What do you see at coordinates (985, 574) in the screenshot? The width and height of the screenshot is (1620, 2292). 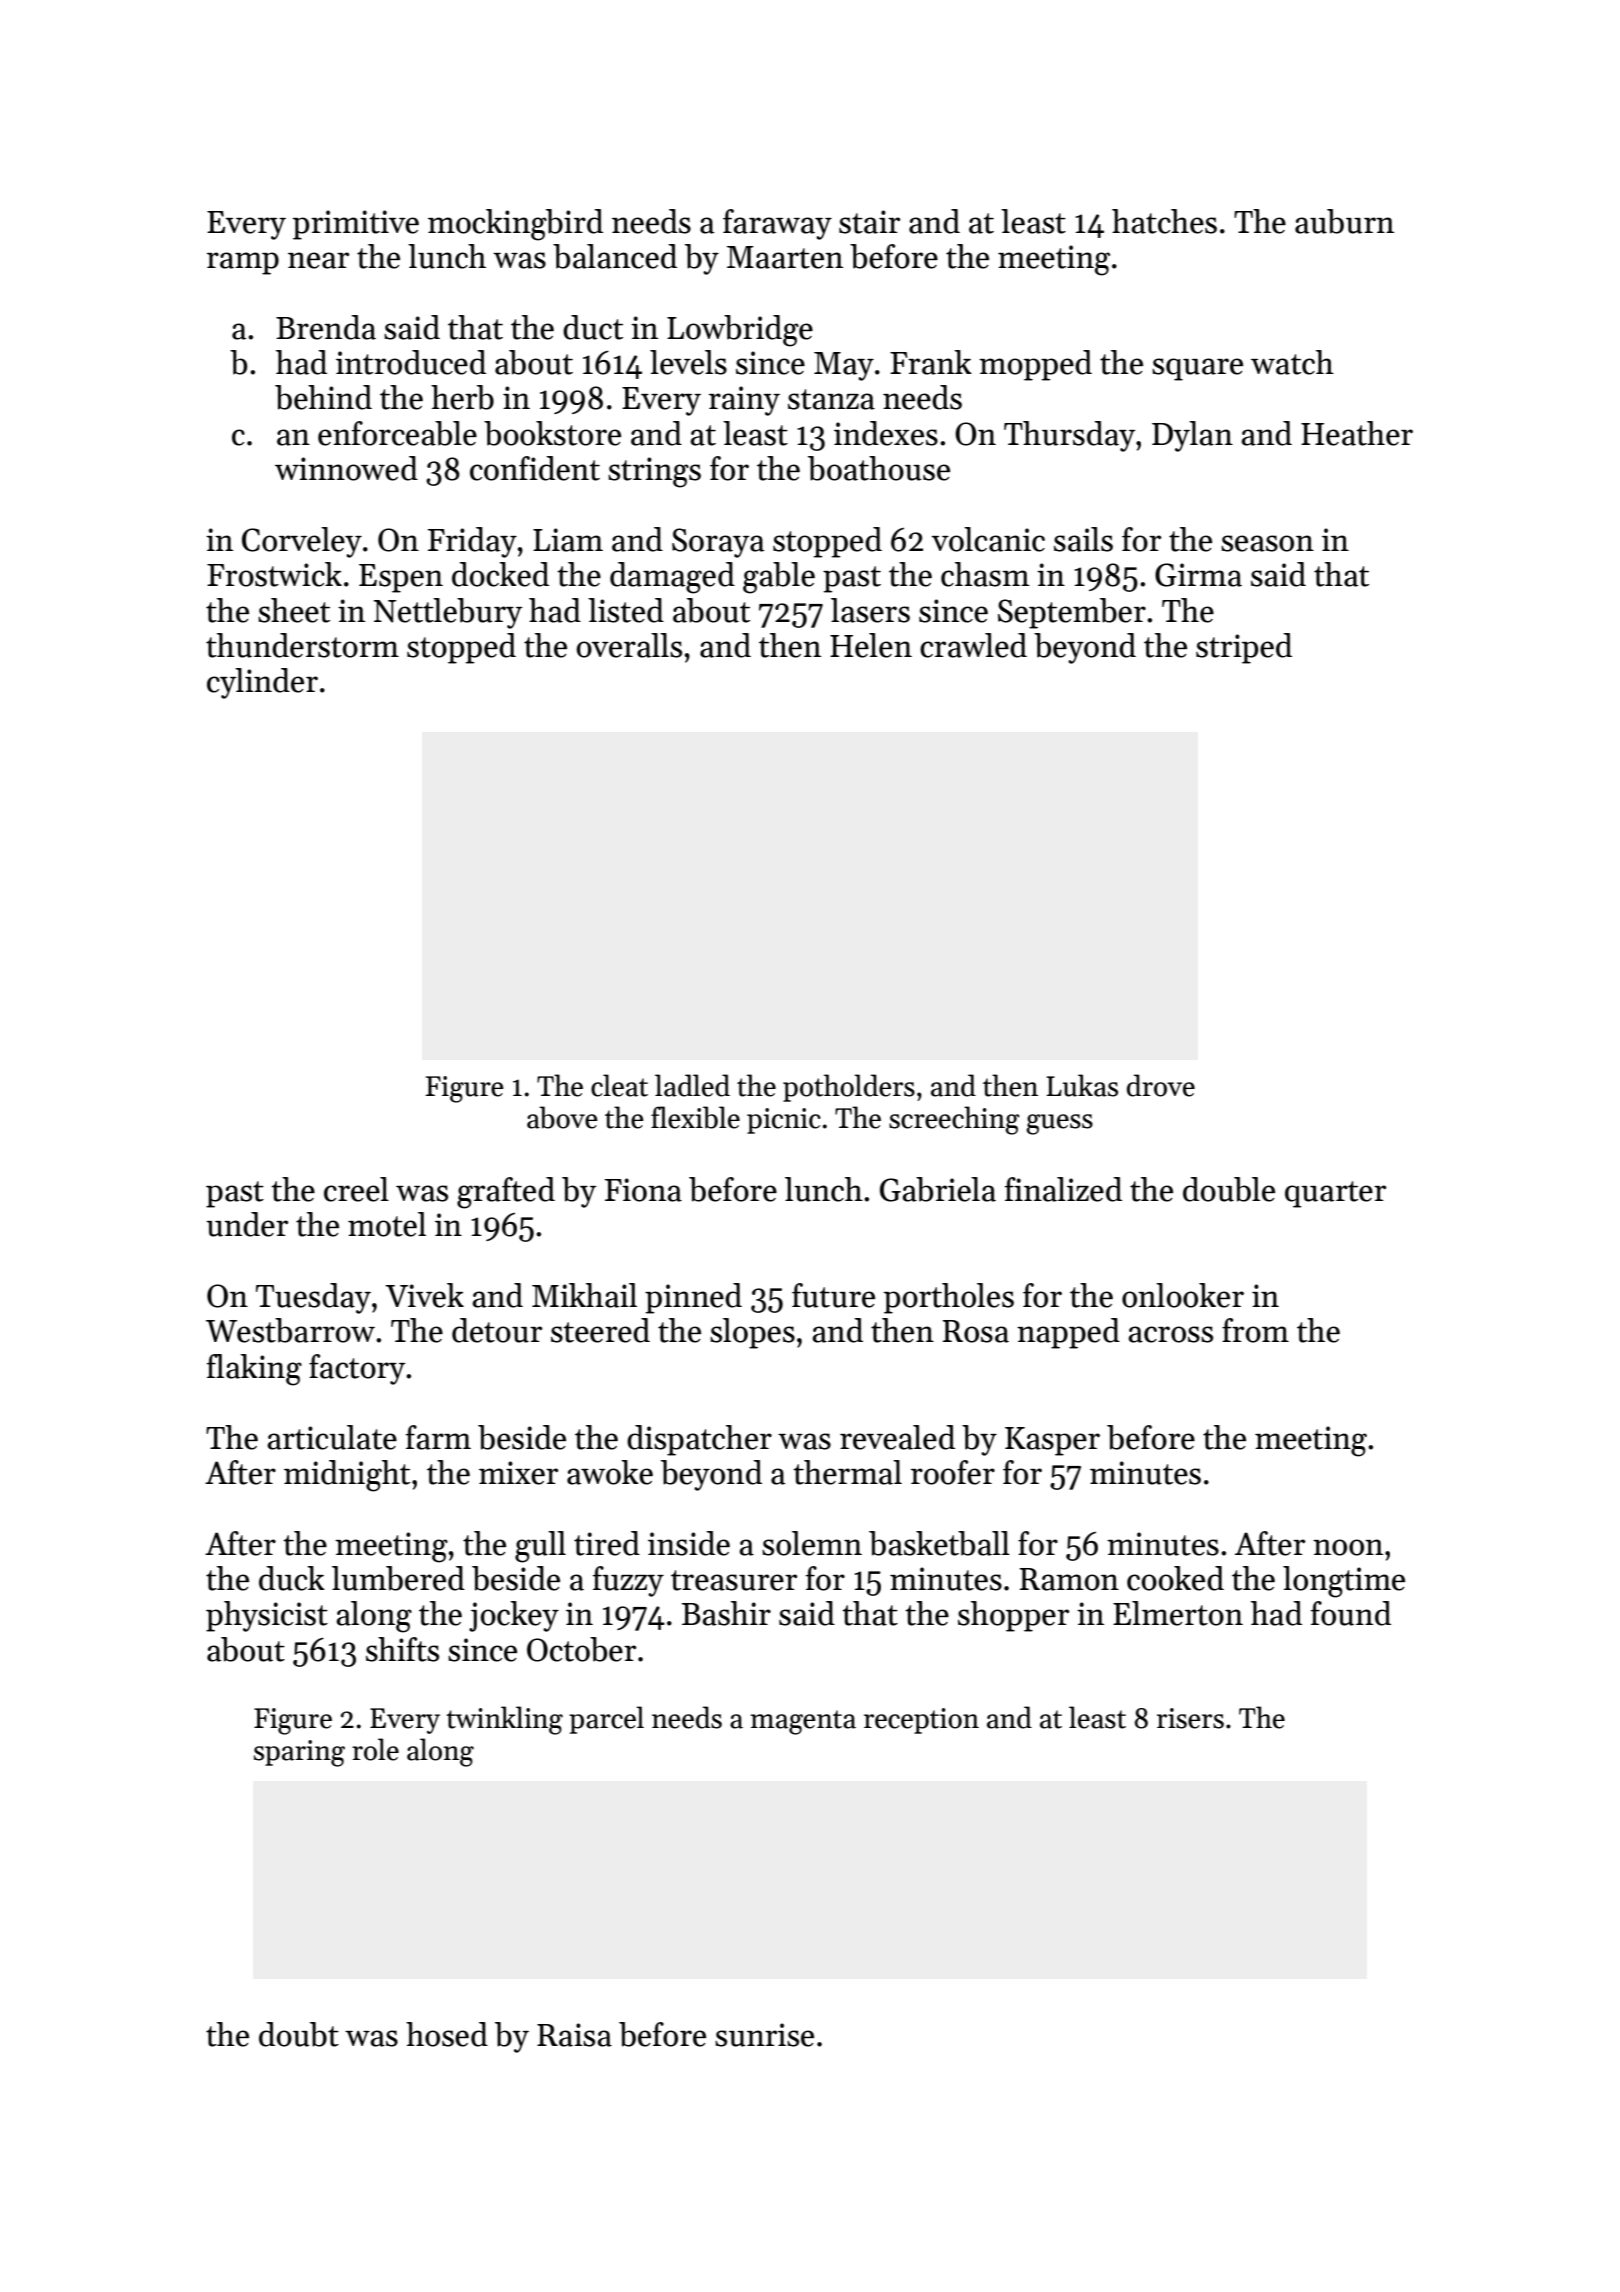 I see `chasm` at bounding box center [985, 574].
